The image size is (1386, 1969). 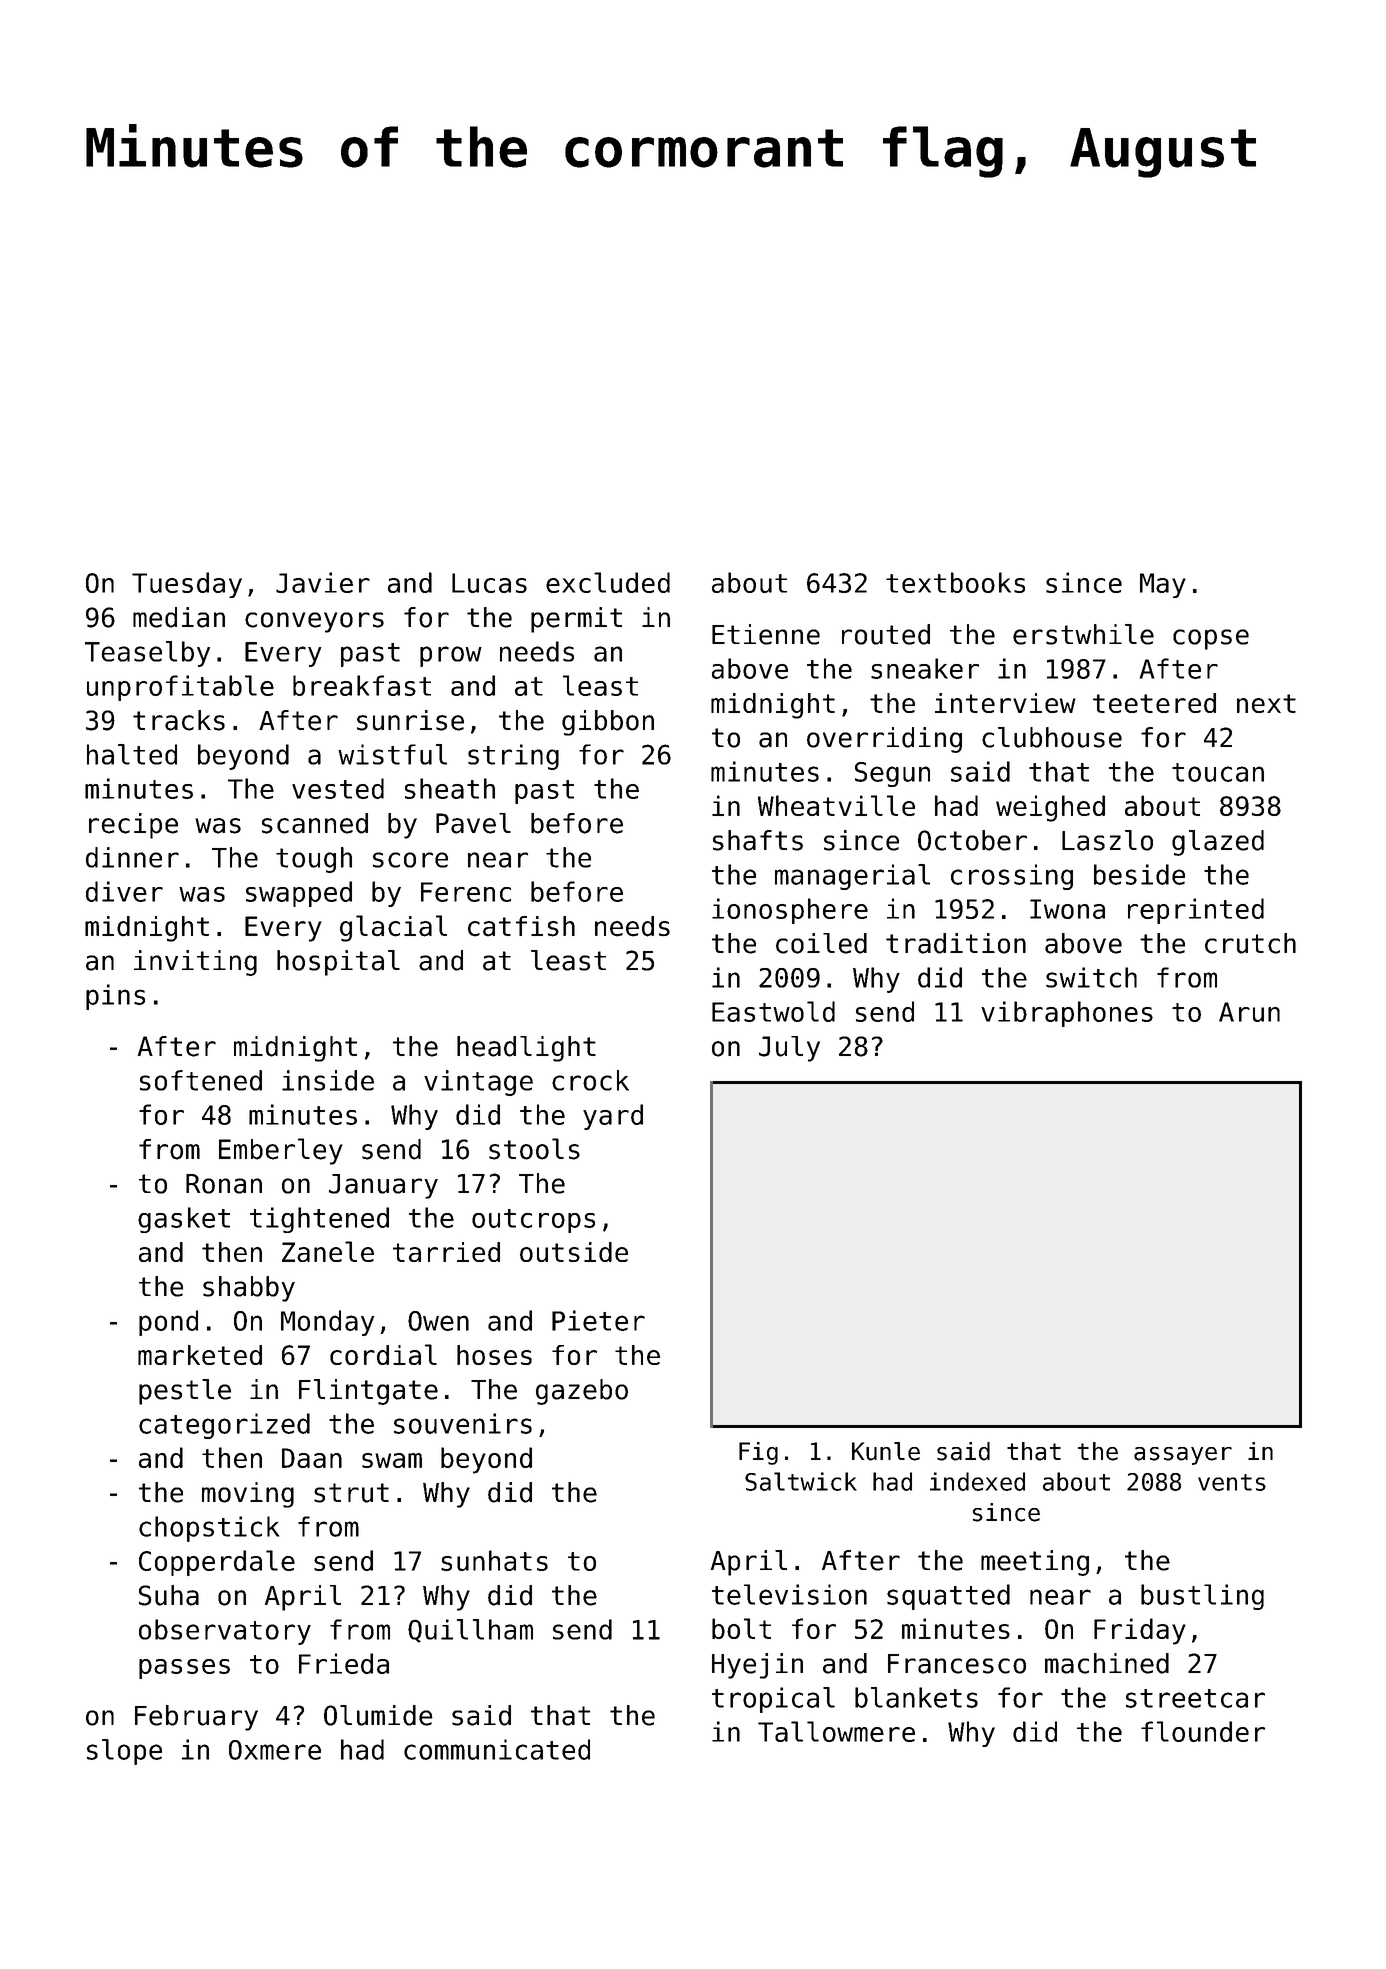 I want to click on indexed, so click(x=977, y=1481).
